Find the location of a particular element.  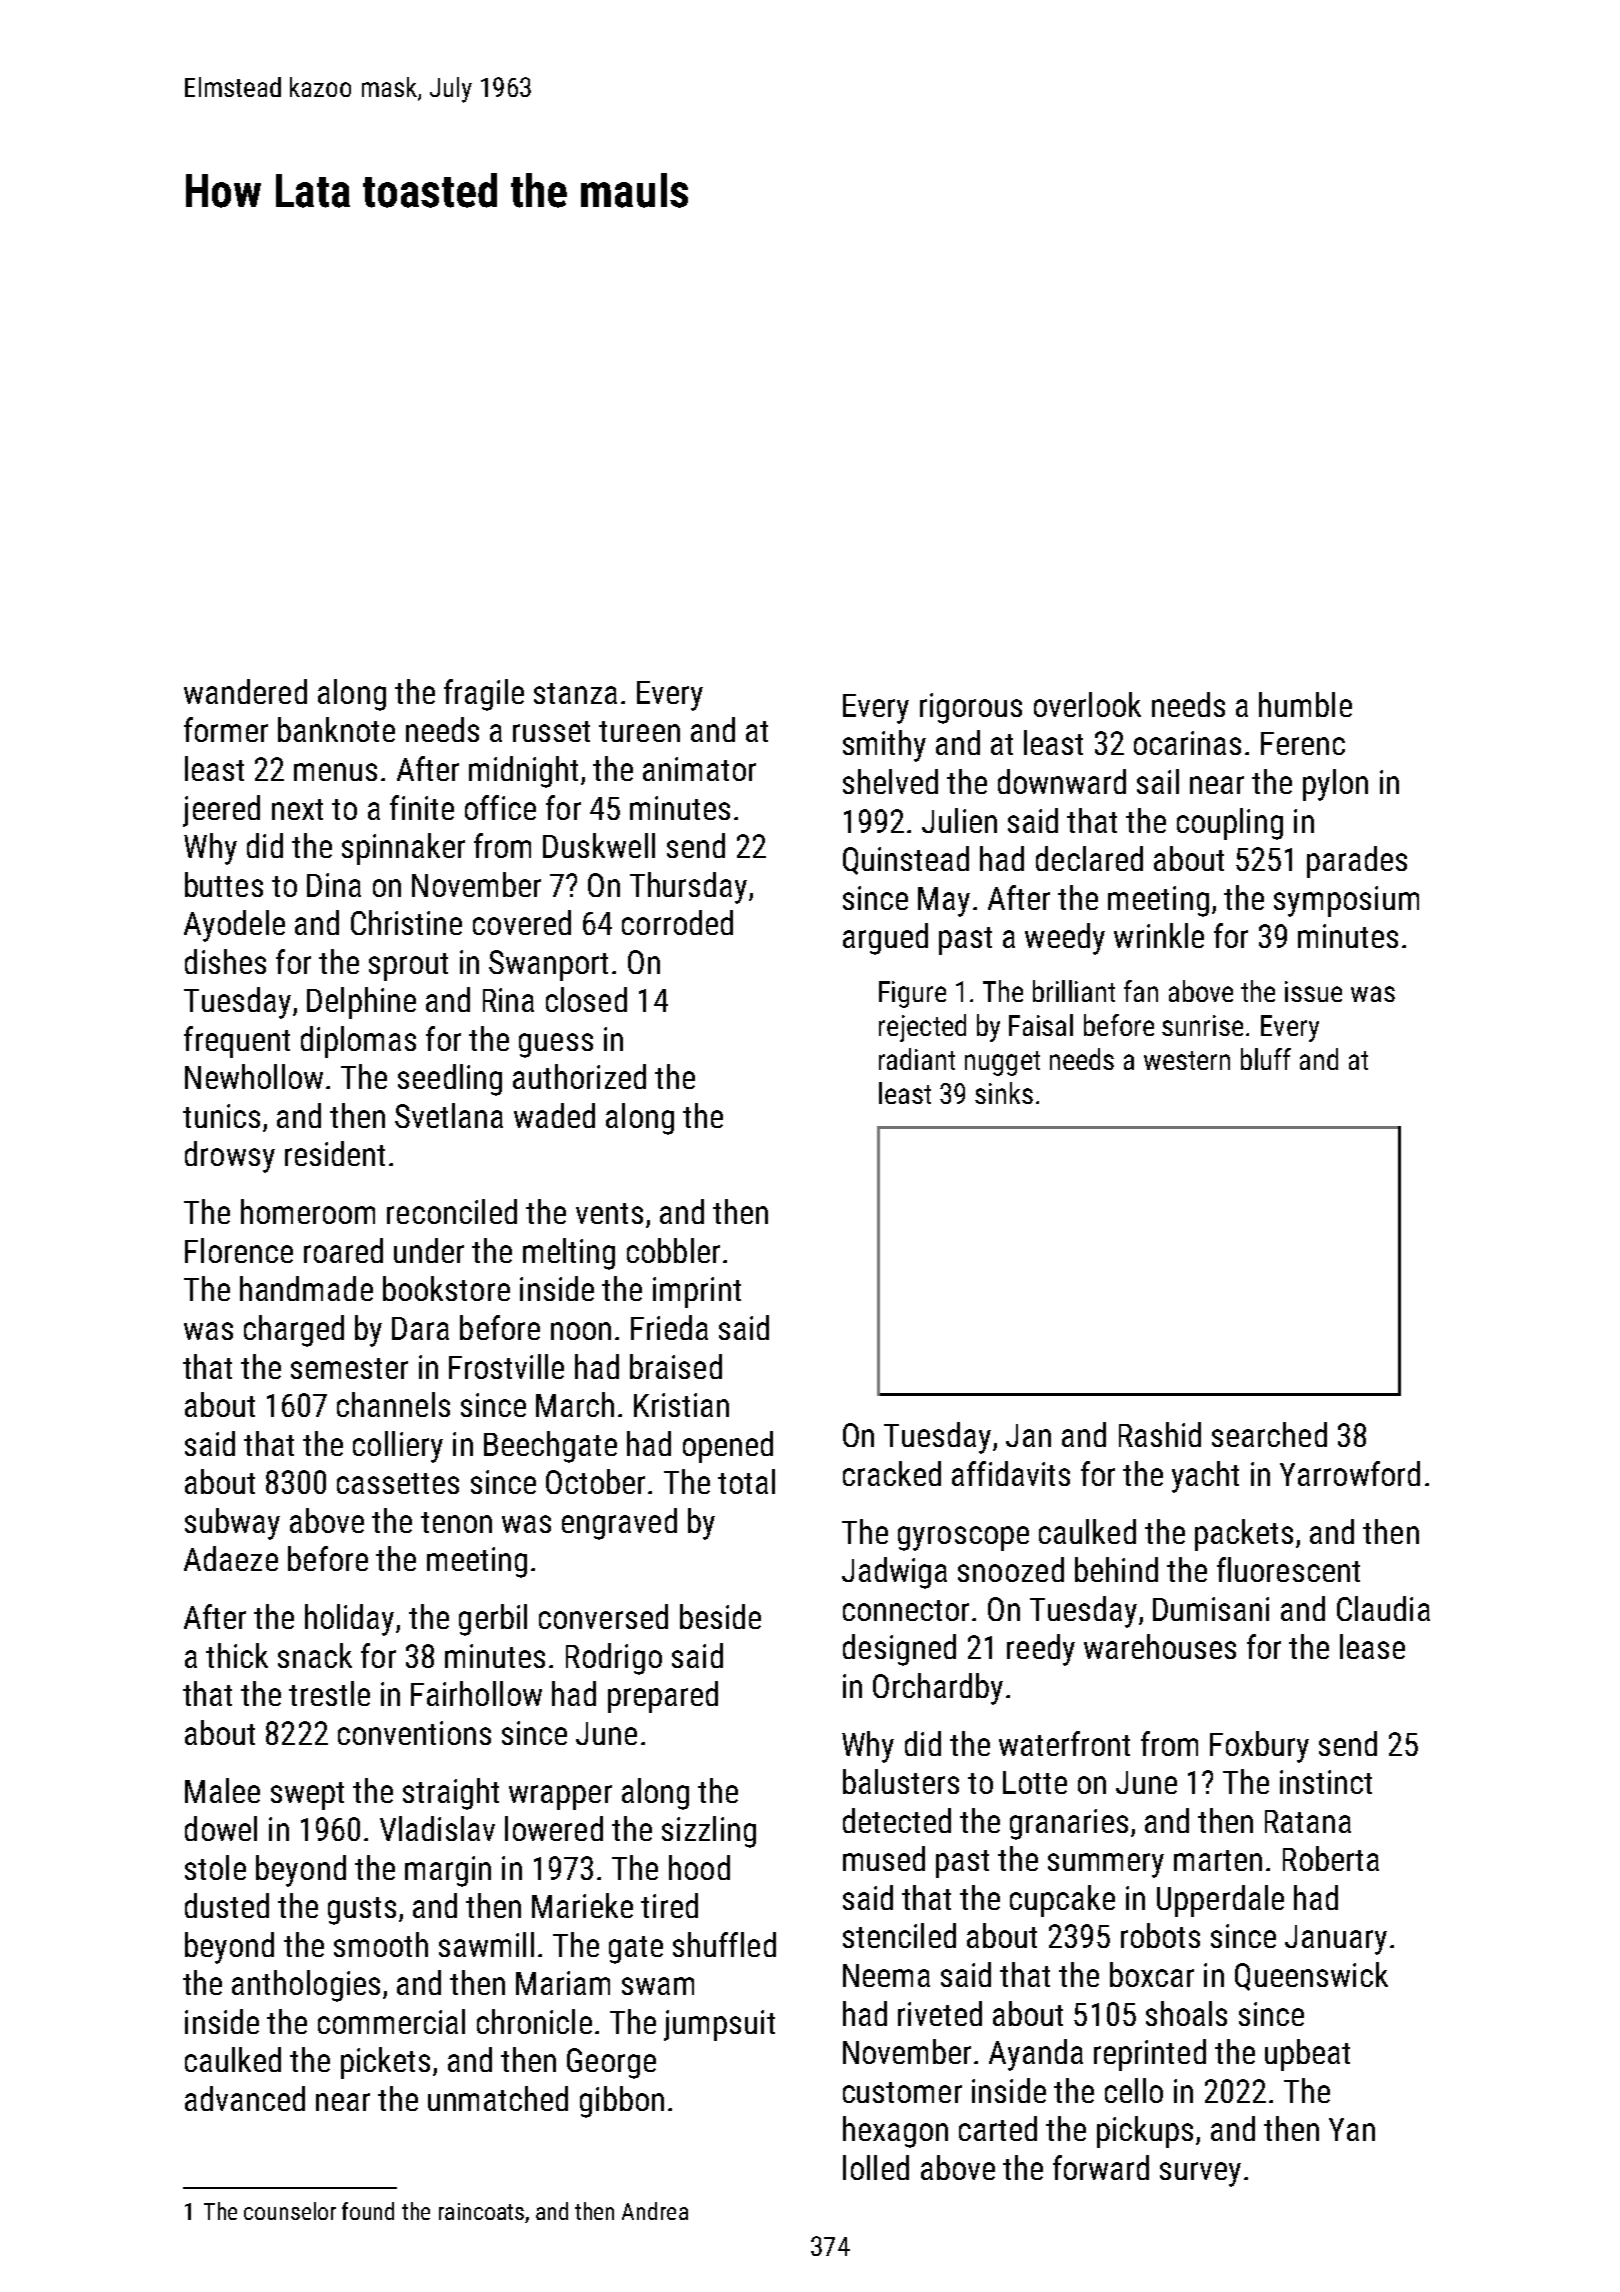

mused is located at coordinates (884, 1858).
